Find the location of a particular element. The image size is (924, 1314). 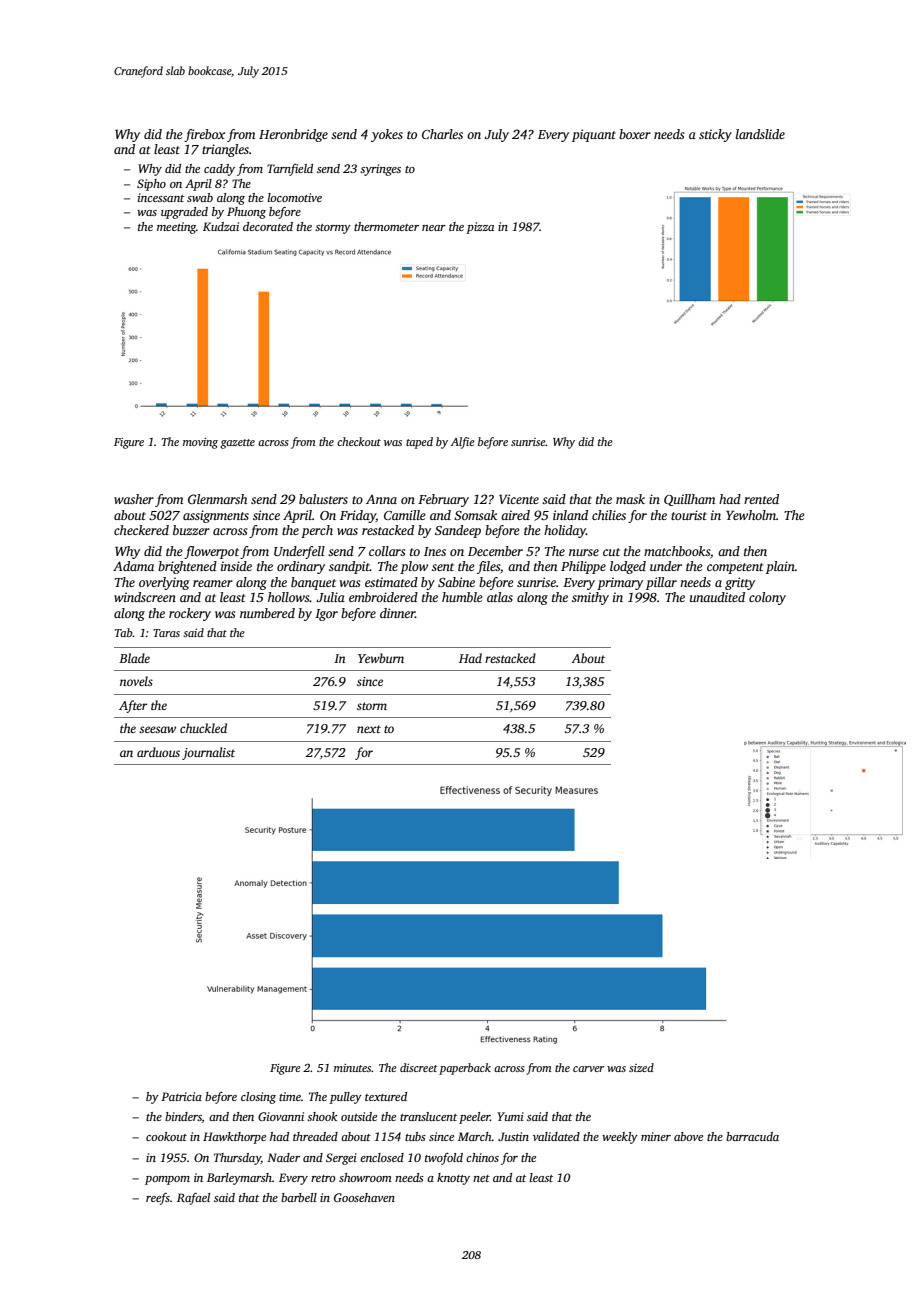

knotty is located at coordinates (453, 1179).
